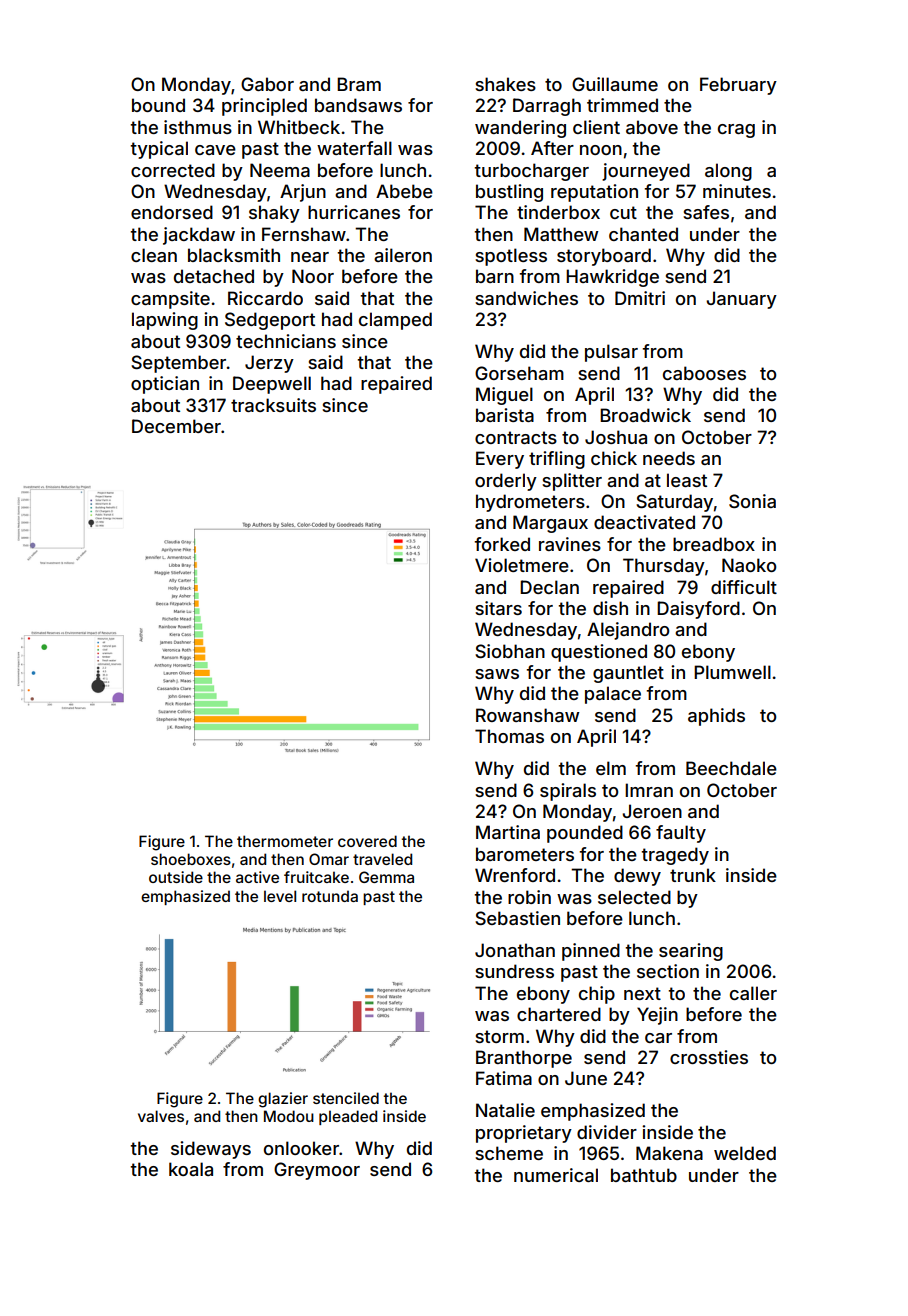  Describe the element at coordinates (285, 841) in the screenshot. I see `thermometer` at that location.
